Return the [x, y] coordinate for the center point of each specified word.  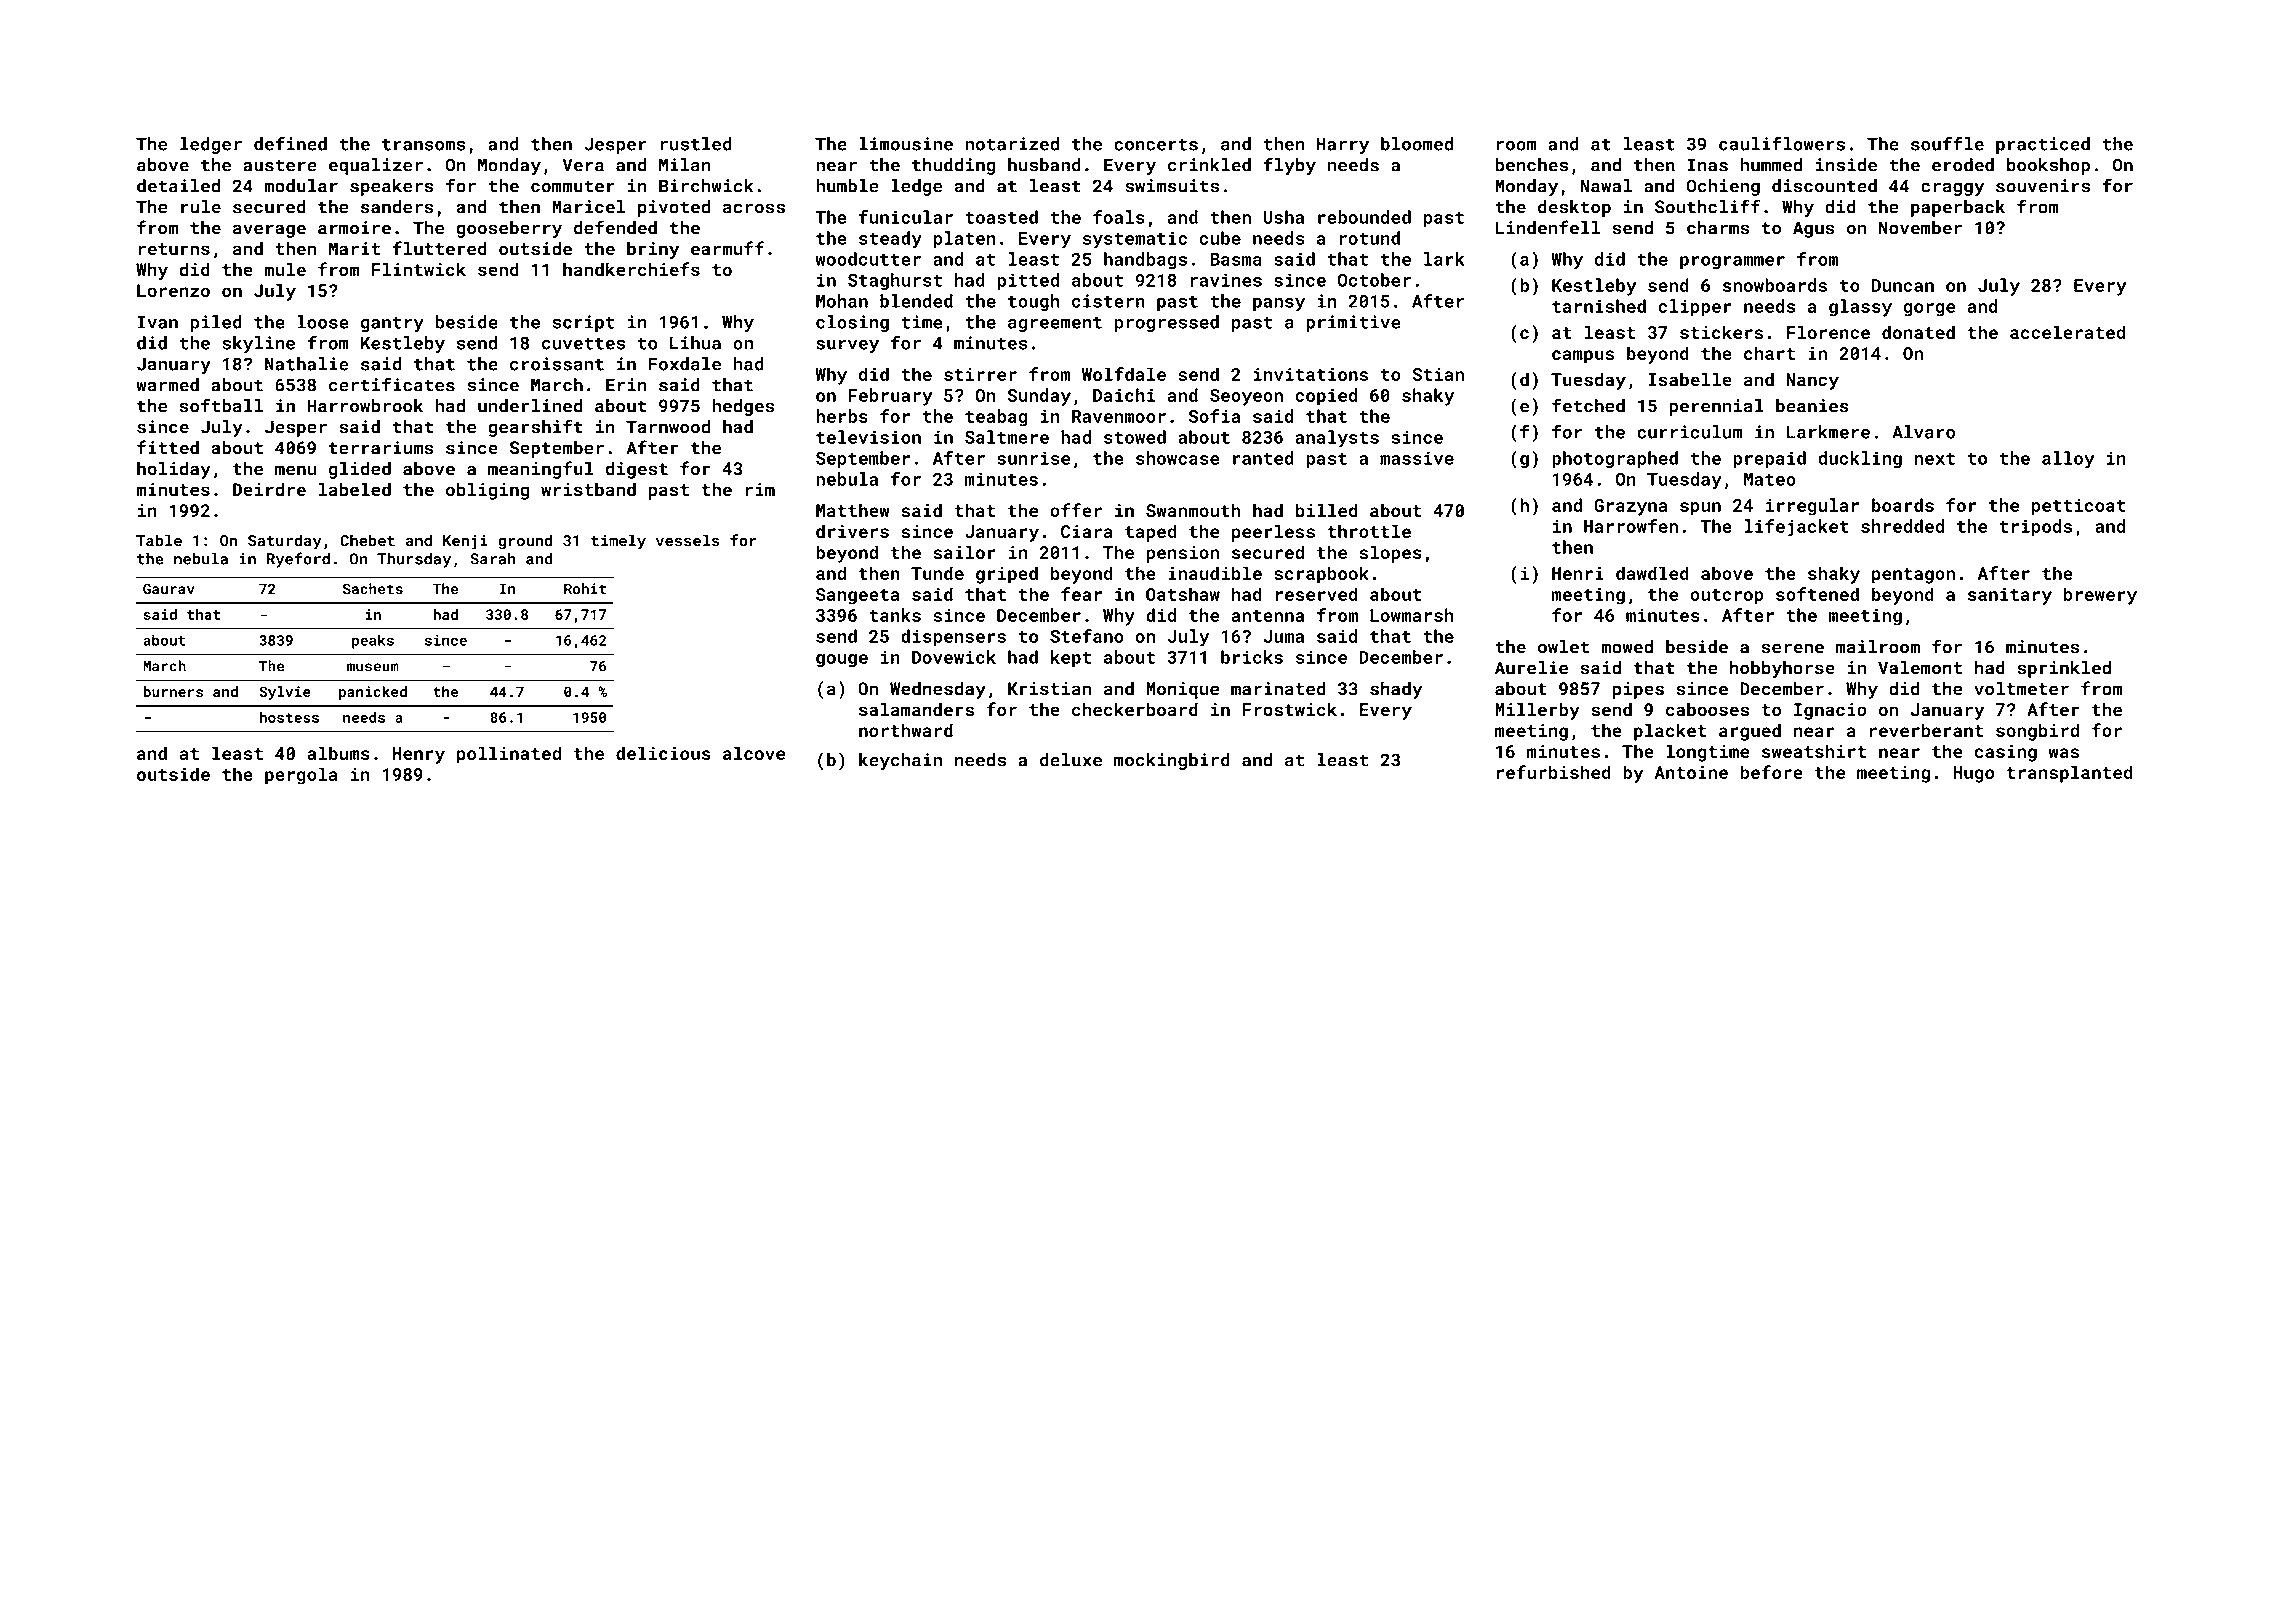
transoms [424, 144]
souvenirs [2043, 186]
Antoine [1691, 772]
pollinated [509, 755]
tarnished [1599, 306]
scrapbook [1321, 575]
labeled [355, 489]
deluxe [1071, 760]
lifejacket [1796, 528]
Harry [1343, 145]
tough [1034, 302]
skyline [258, 344]
